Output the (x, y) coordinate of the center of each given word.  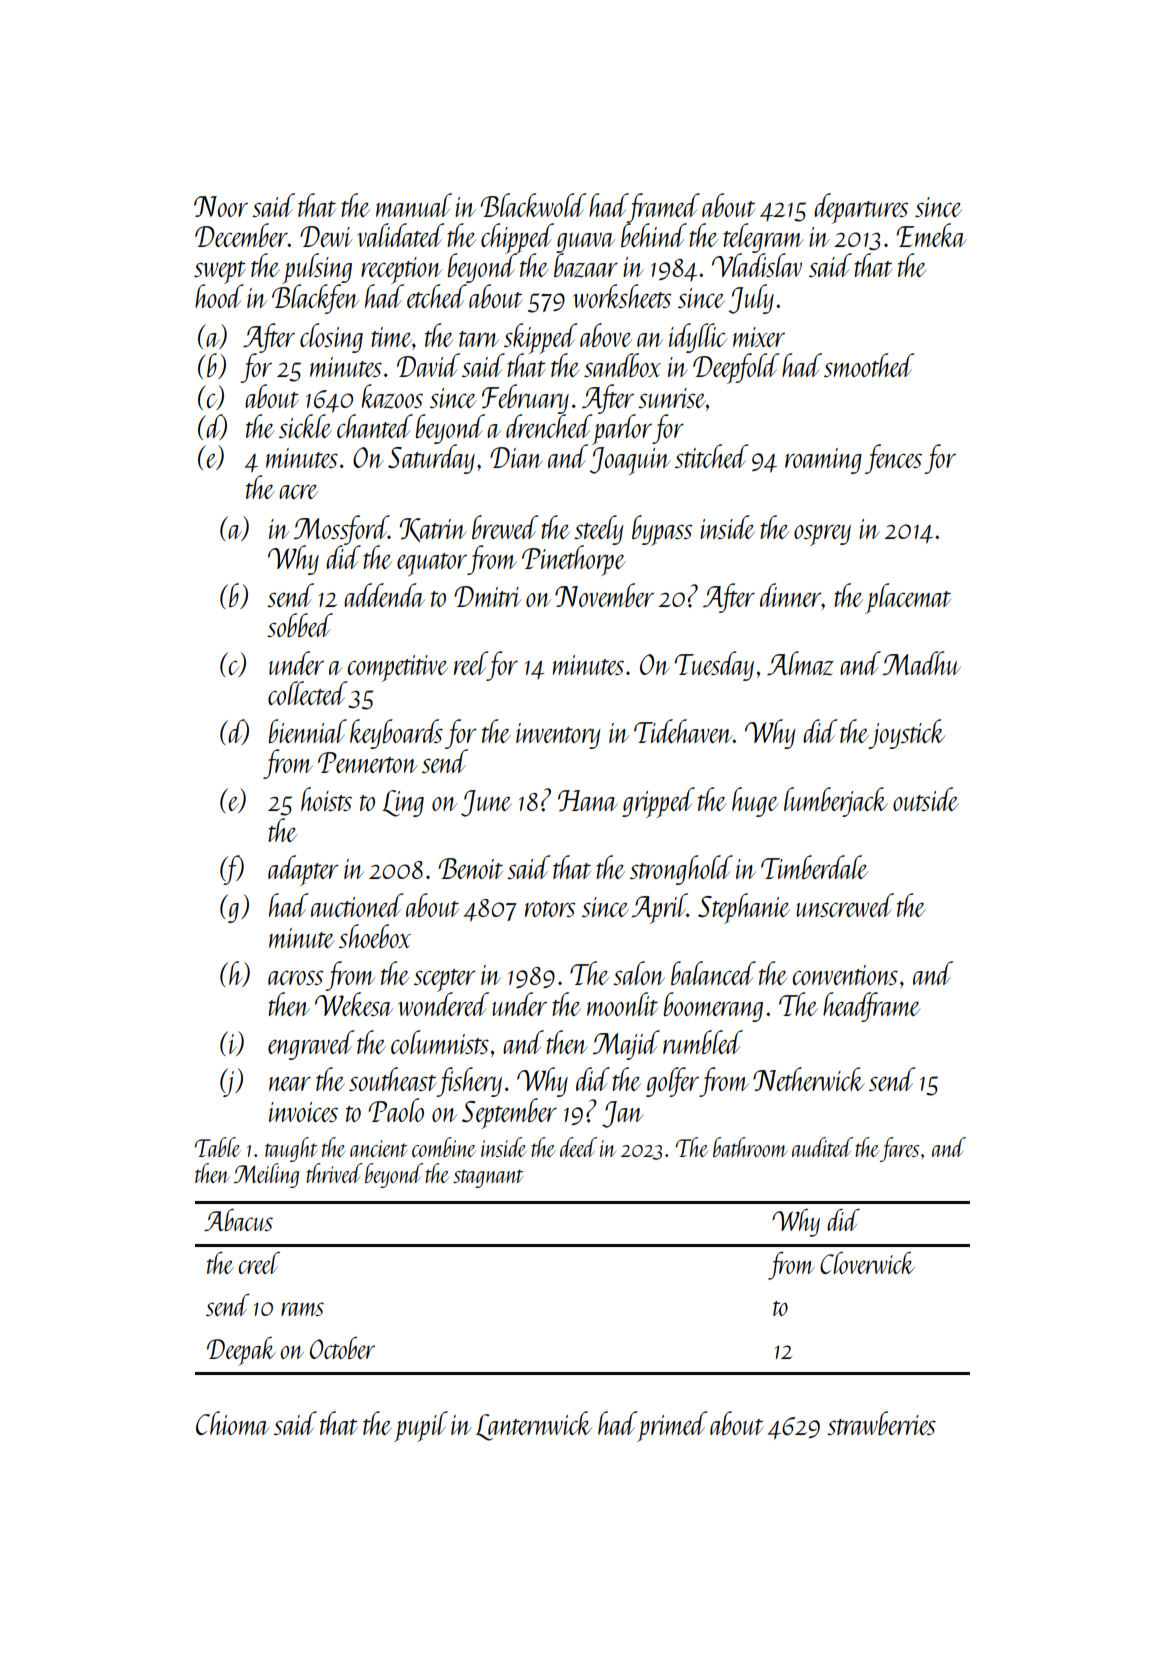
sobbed (300, 625)
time (391, 337)
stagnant (488, 1178)
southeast (392, 1079)
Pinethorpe (574, 560)
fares (899, 1149)
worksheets (622, 296)
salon (639, 973)
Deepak (241, 1351)
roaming (823, 461)
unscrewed (845, 905)
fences (893, 459)
